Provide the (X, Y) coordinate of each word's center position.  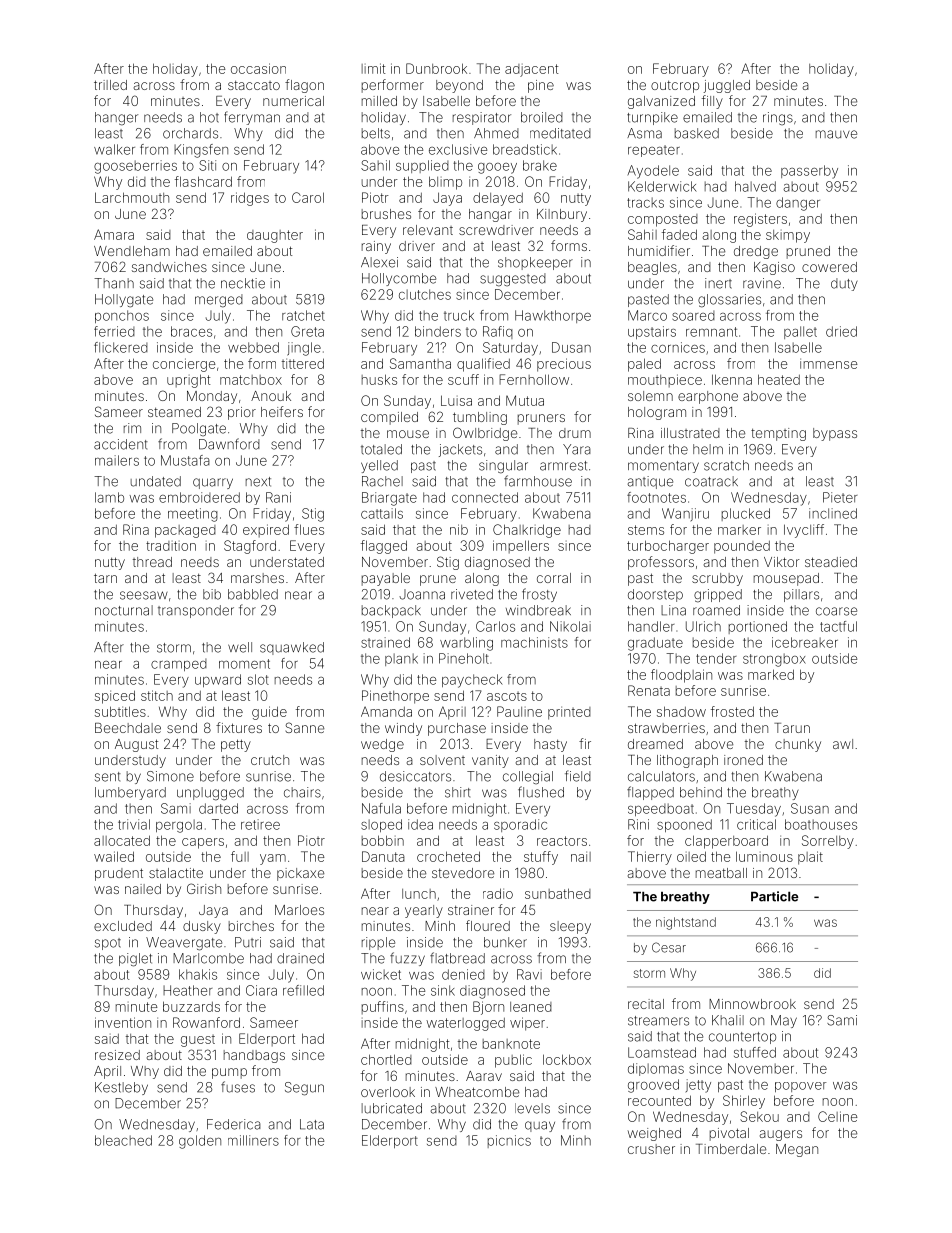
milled (379, 101)
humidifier (659, 250)
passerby (809, 172)
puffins (383, 1007)
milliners (253, 1140)
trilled (110, 85)
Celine (838, 1116)
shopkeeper (535, 263)
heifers (282, 411)
